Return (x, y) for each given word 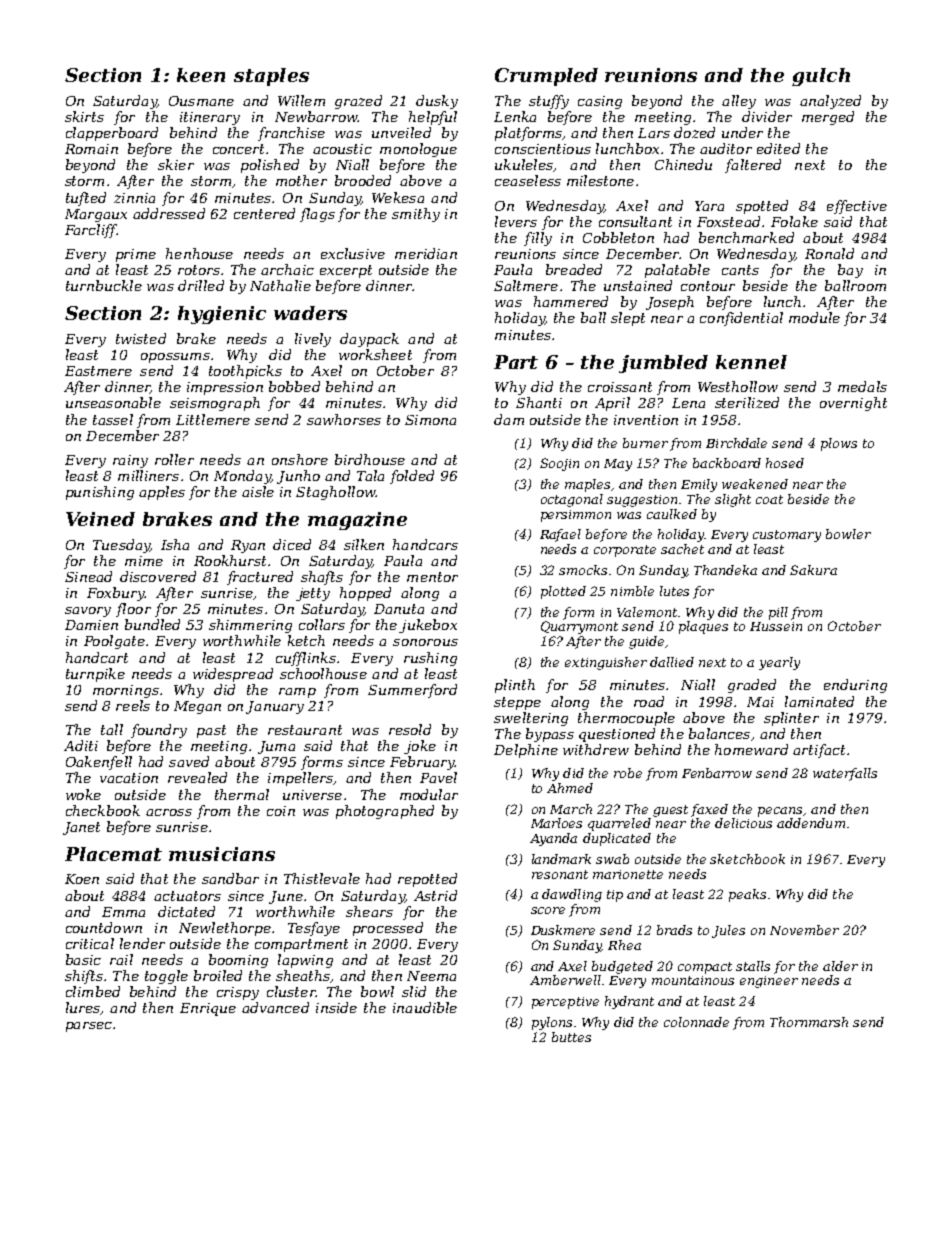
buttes (571, 1037)
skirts (84, 116)
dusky (437, 102)
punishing (100, 493)
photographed (385, 812)
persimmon (576, 516)
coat (769, 499)
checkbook (103, 810)
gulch (821, 77)
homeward (751, 749)
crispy (238, 993)
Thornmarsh (809, 1022)
